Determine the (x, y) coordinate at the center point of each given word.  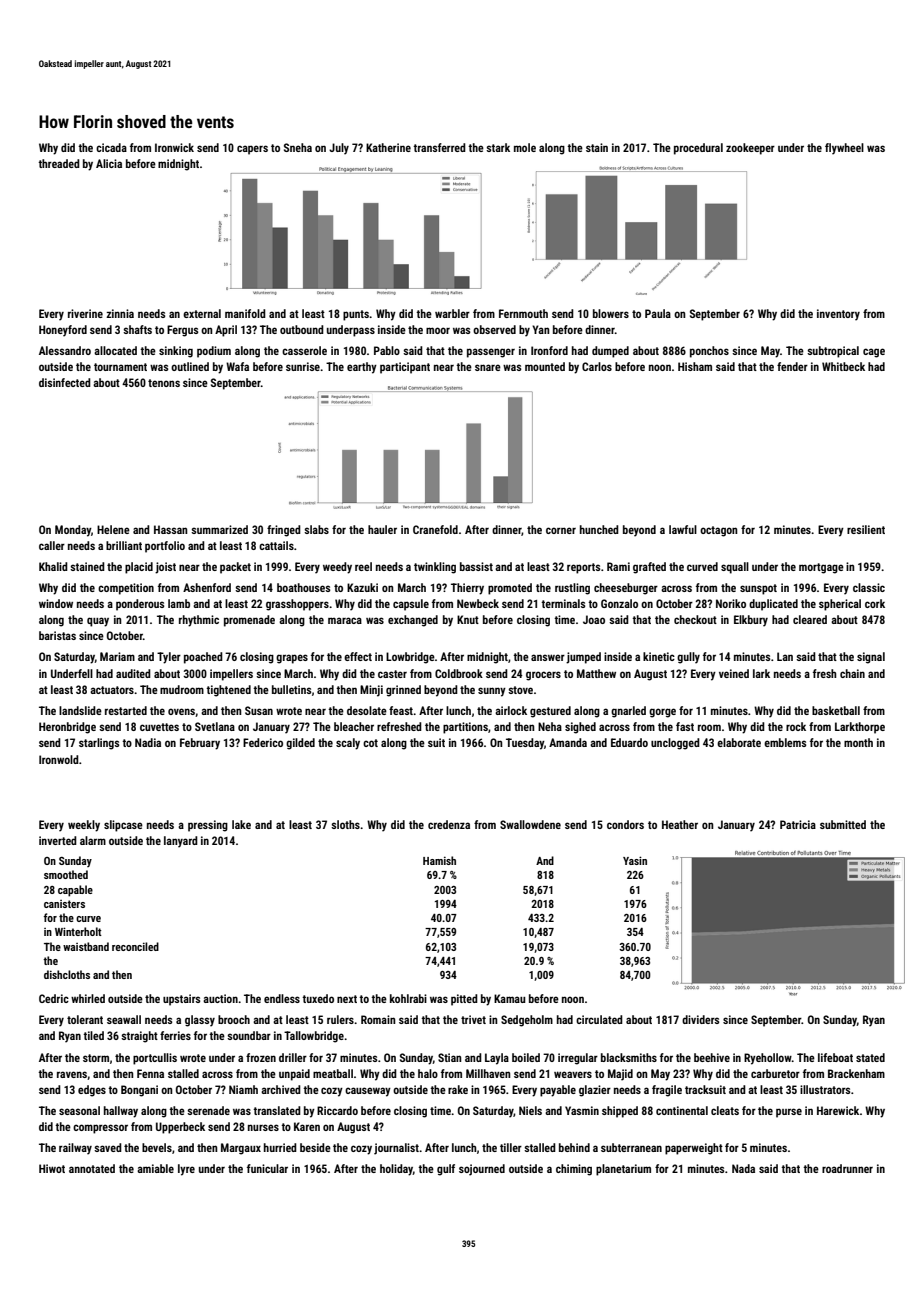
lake (241, 824)
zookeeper (750, 149)
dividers (700, 1019)
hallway (121, 1112)
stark (498, 147)
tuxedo (318, 998)
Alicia (109, 163)
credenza (449, 824)
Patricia (798, 824)
